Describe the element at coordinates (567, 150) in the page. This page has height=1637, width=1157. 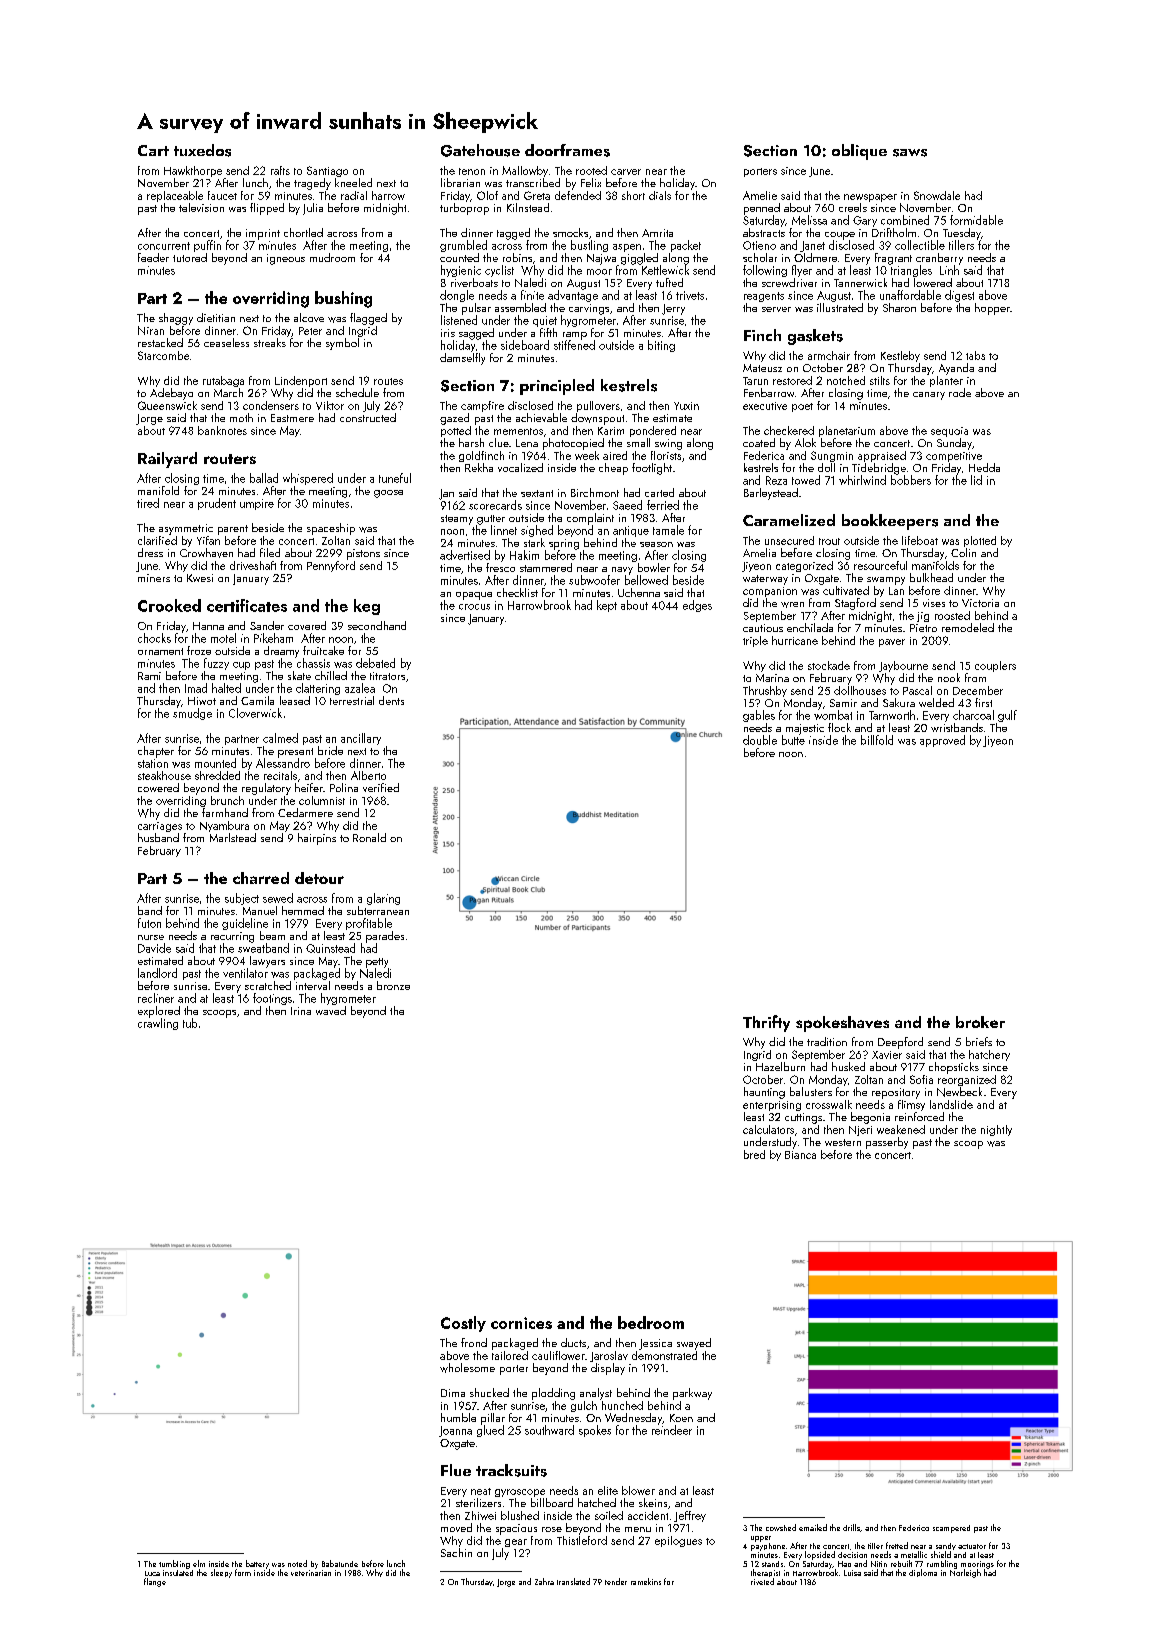
I see `doorframes` at that location.
